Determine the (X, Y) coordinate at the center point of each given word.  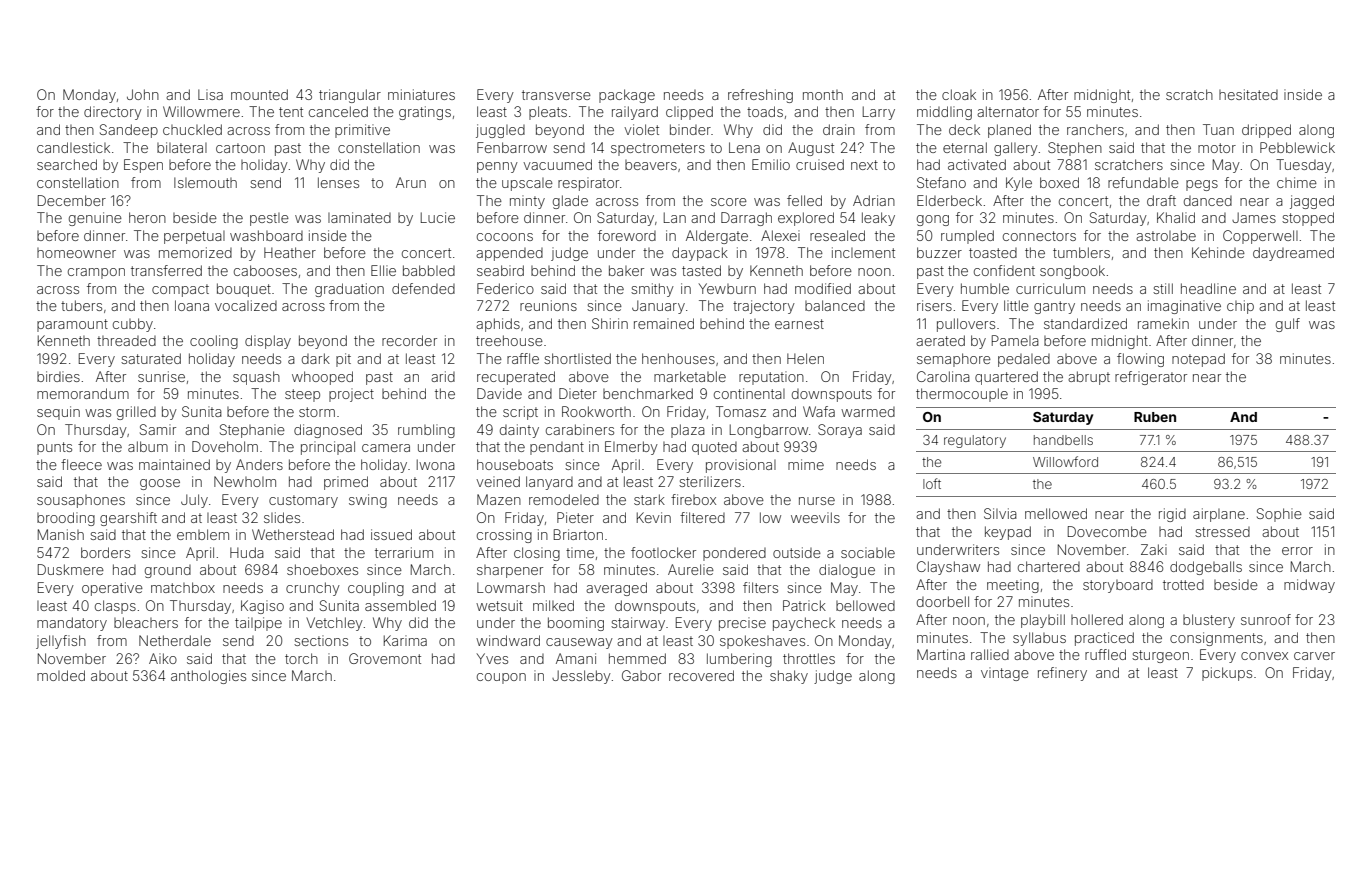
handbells (1063, 440)
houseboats (515, 464)
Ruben (1155, 417)
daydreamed (1293, 254)
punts (54, 448)
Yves (492, 658)
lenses (338, 182)
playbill (1043, 621)
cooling (214, 342)
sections (321, 640)
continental (749, 393)
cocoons (505, 237)
